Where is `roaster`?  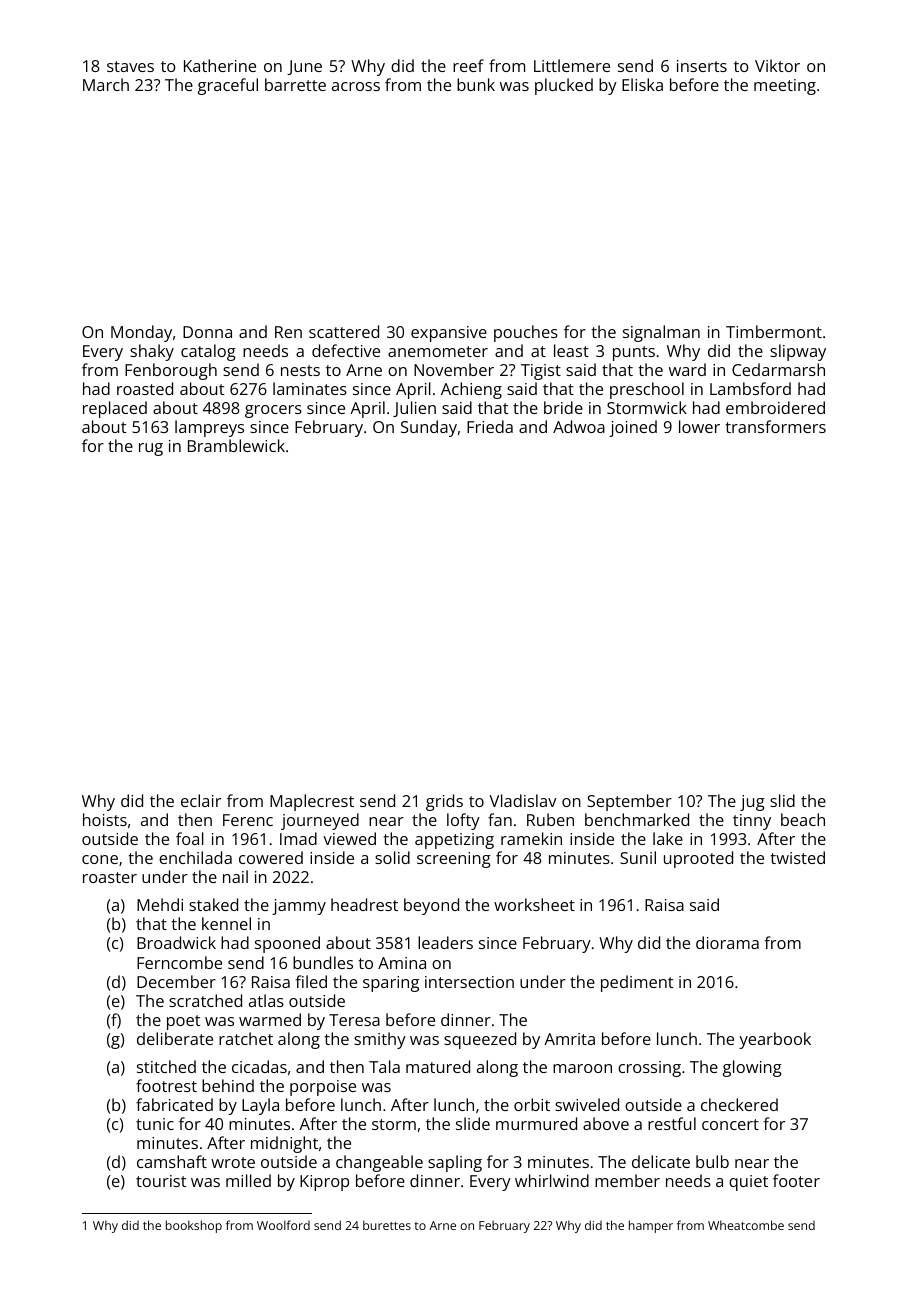
roaster is located at coordinates (110, 877).
